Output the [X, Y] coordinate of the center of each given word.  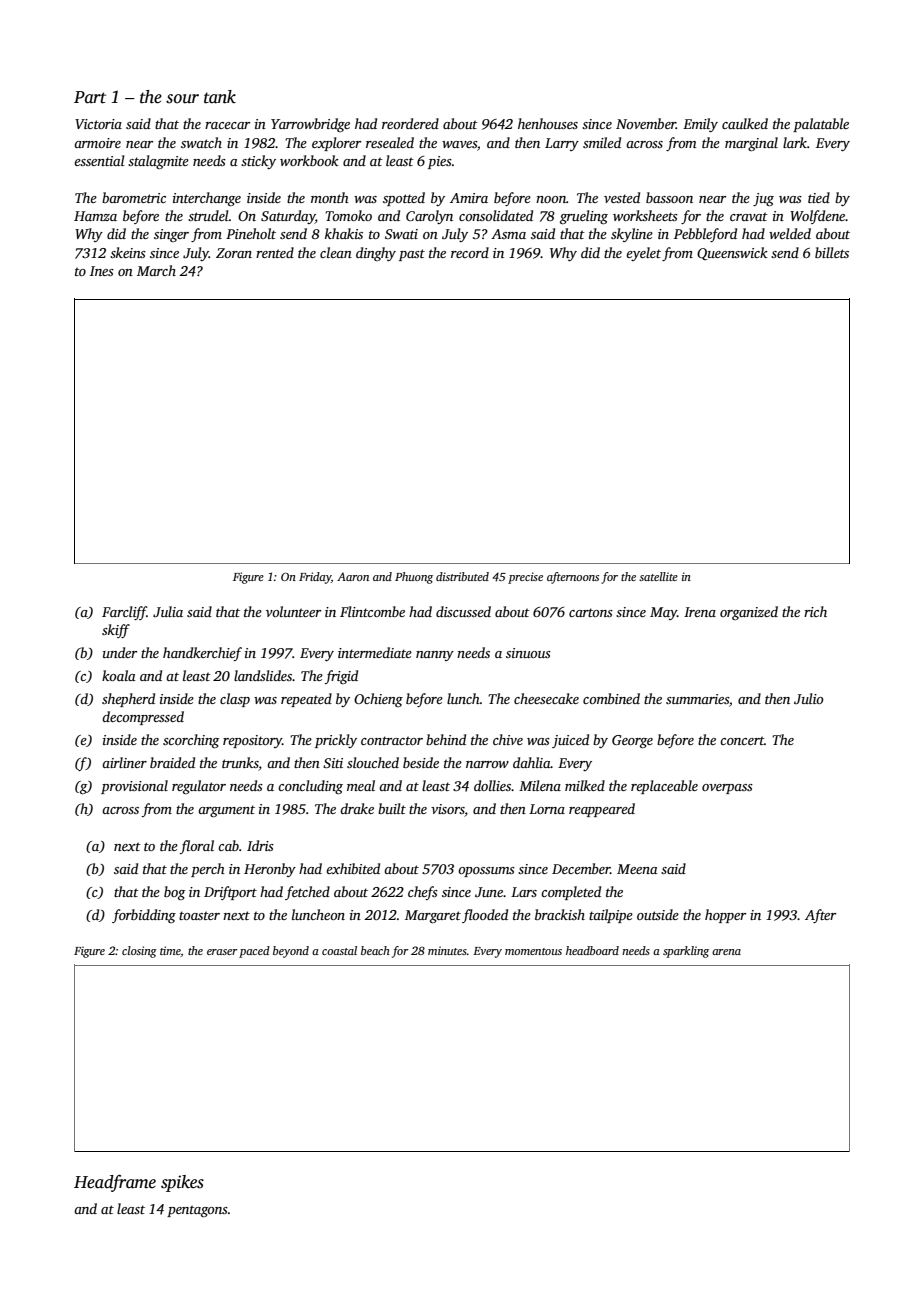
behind [446, 739]
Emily [700, 125]
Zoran [234, 253]
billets [832, 252]
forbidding [144, 916]
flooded [485, 916]
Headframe [115, 1183]
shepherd [128, 700]
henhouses [548, 123]
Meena [637, 869]
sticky [258, 162]
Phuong [414, 578]
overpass [727, 789]
